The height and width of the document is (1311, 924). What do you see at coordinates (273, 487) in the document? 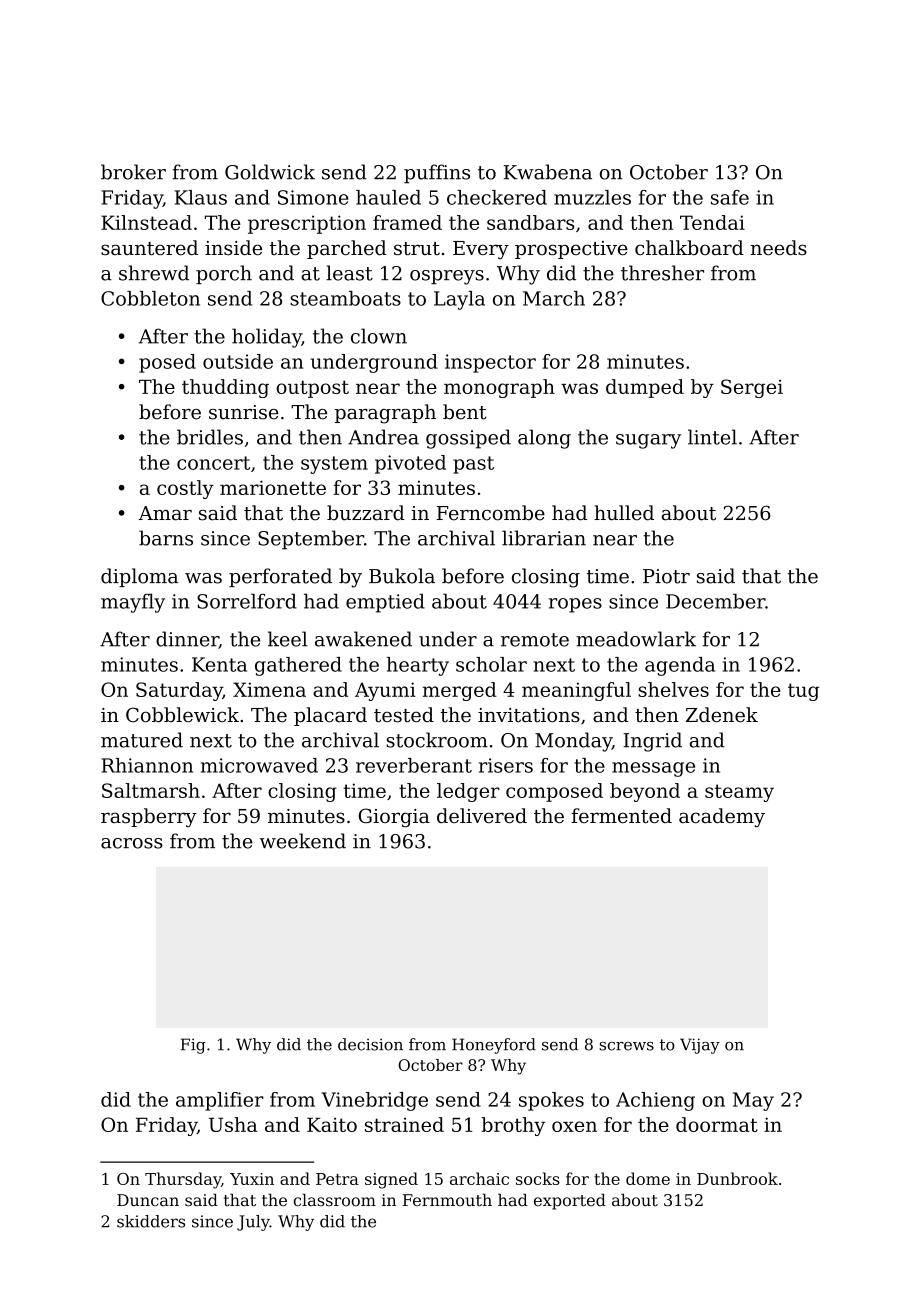
I see `marionette` at bounding box center [273, 487].
